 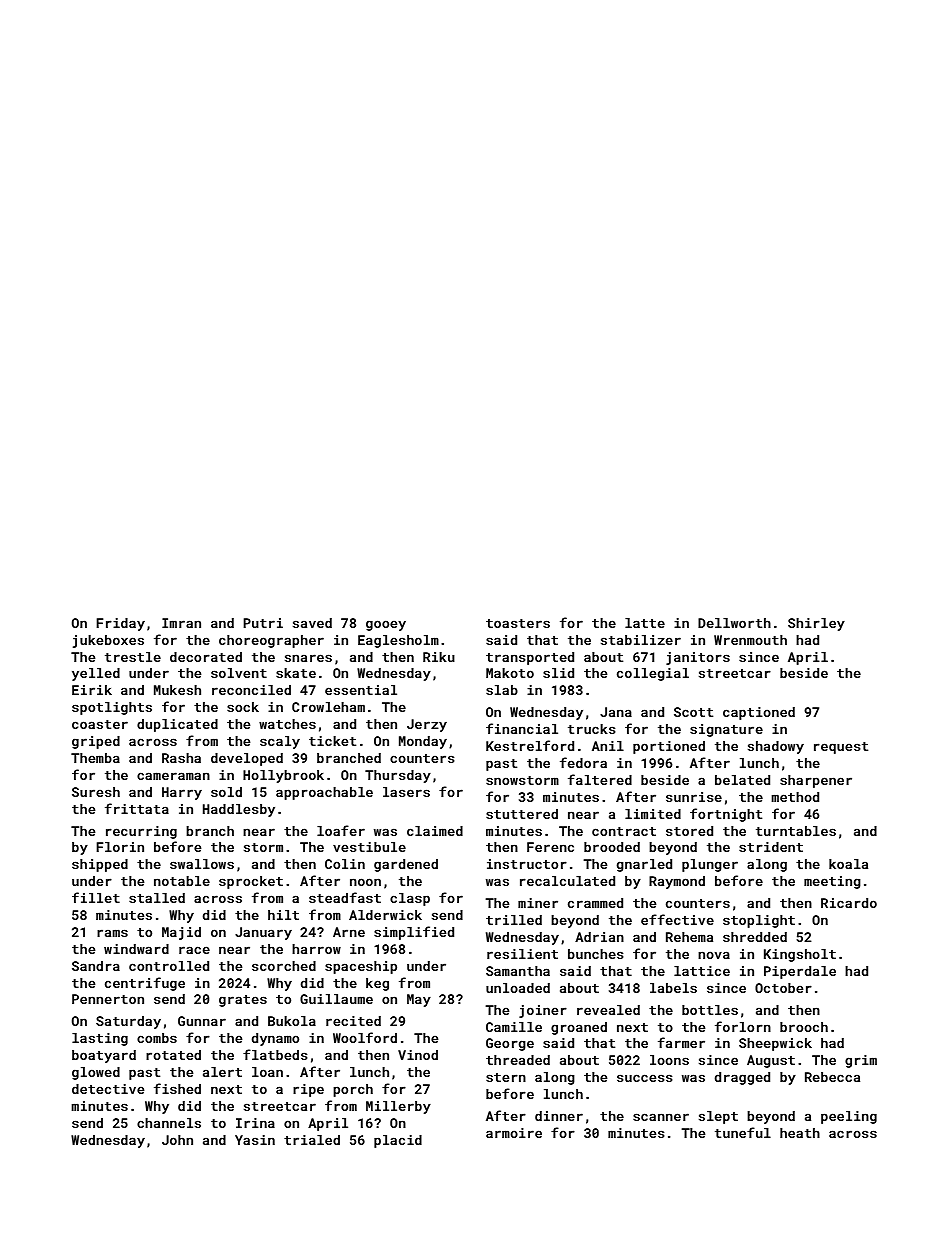 I want to click on armoire, so click(x=514, y=1133).
